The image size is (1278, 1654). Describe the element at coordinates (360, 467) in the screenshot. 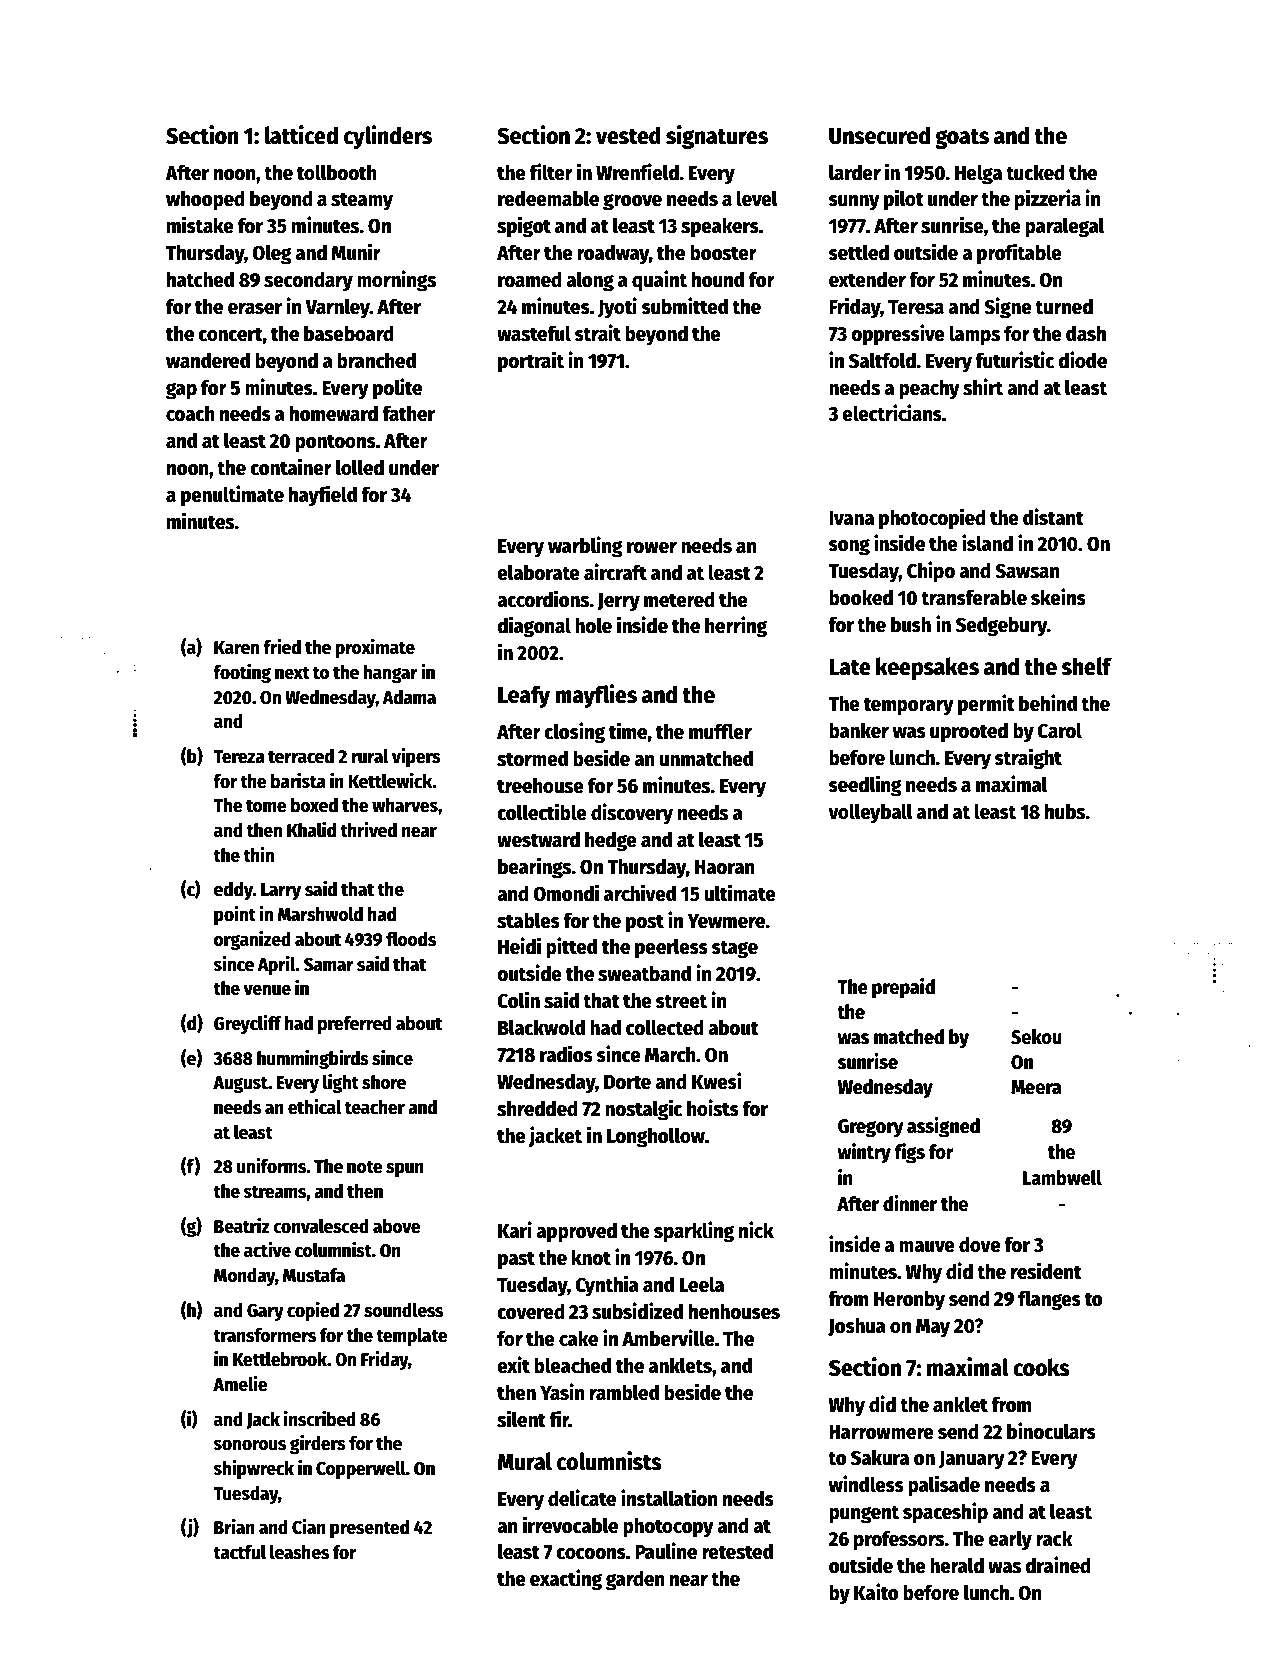

I see `lolled` at that location.
